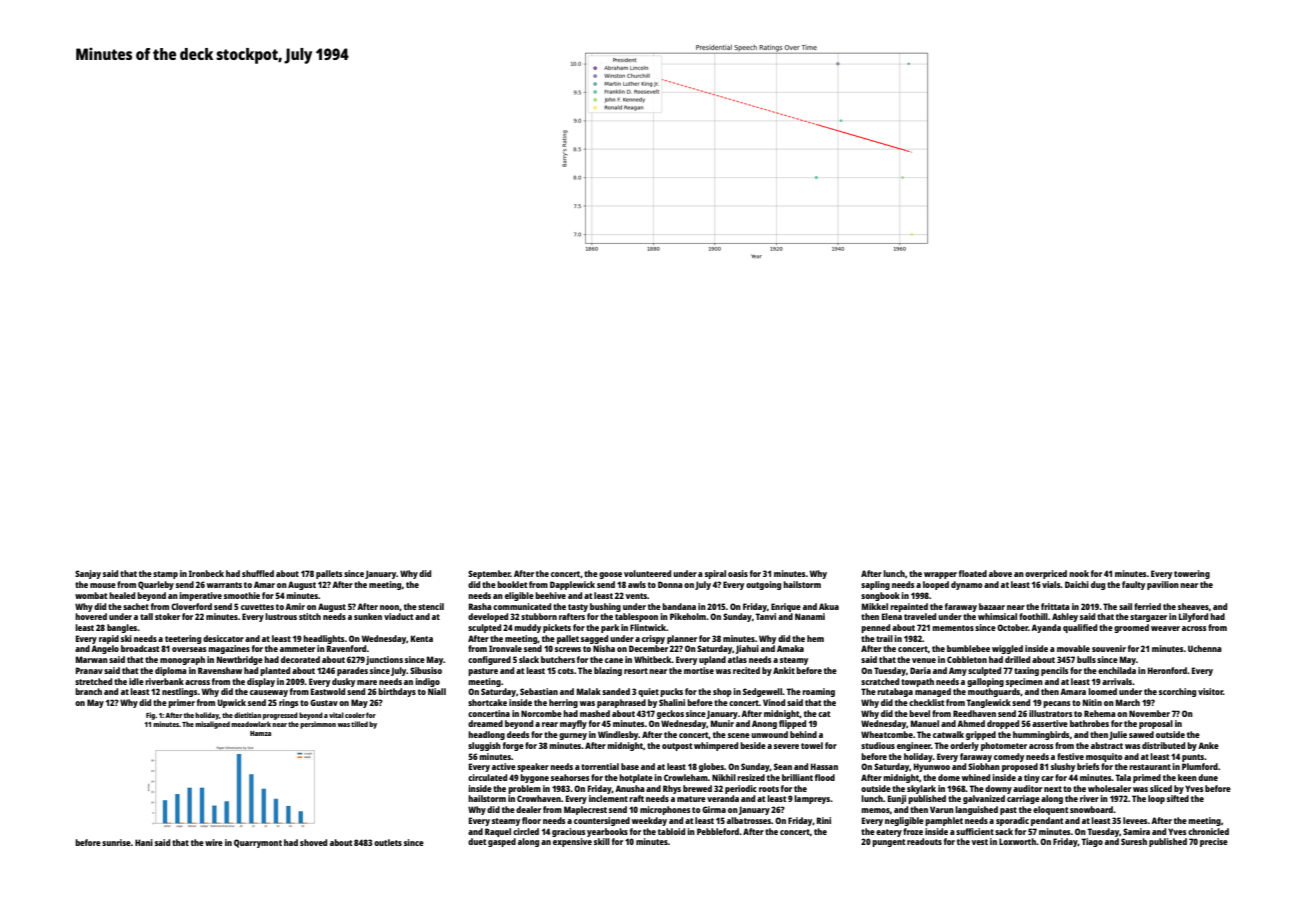  What do you see at coordinates (653, 659) in the screenshot?
I see `Whitbeck` at bounding box center [653, 659].
